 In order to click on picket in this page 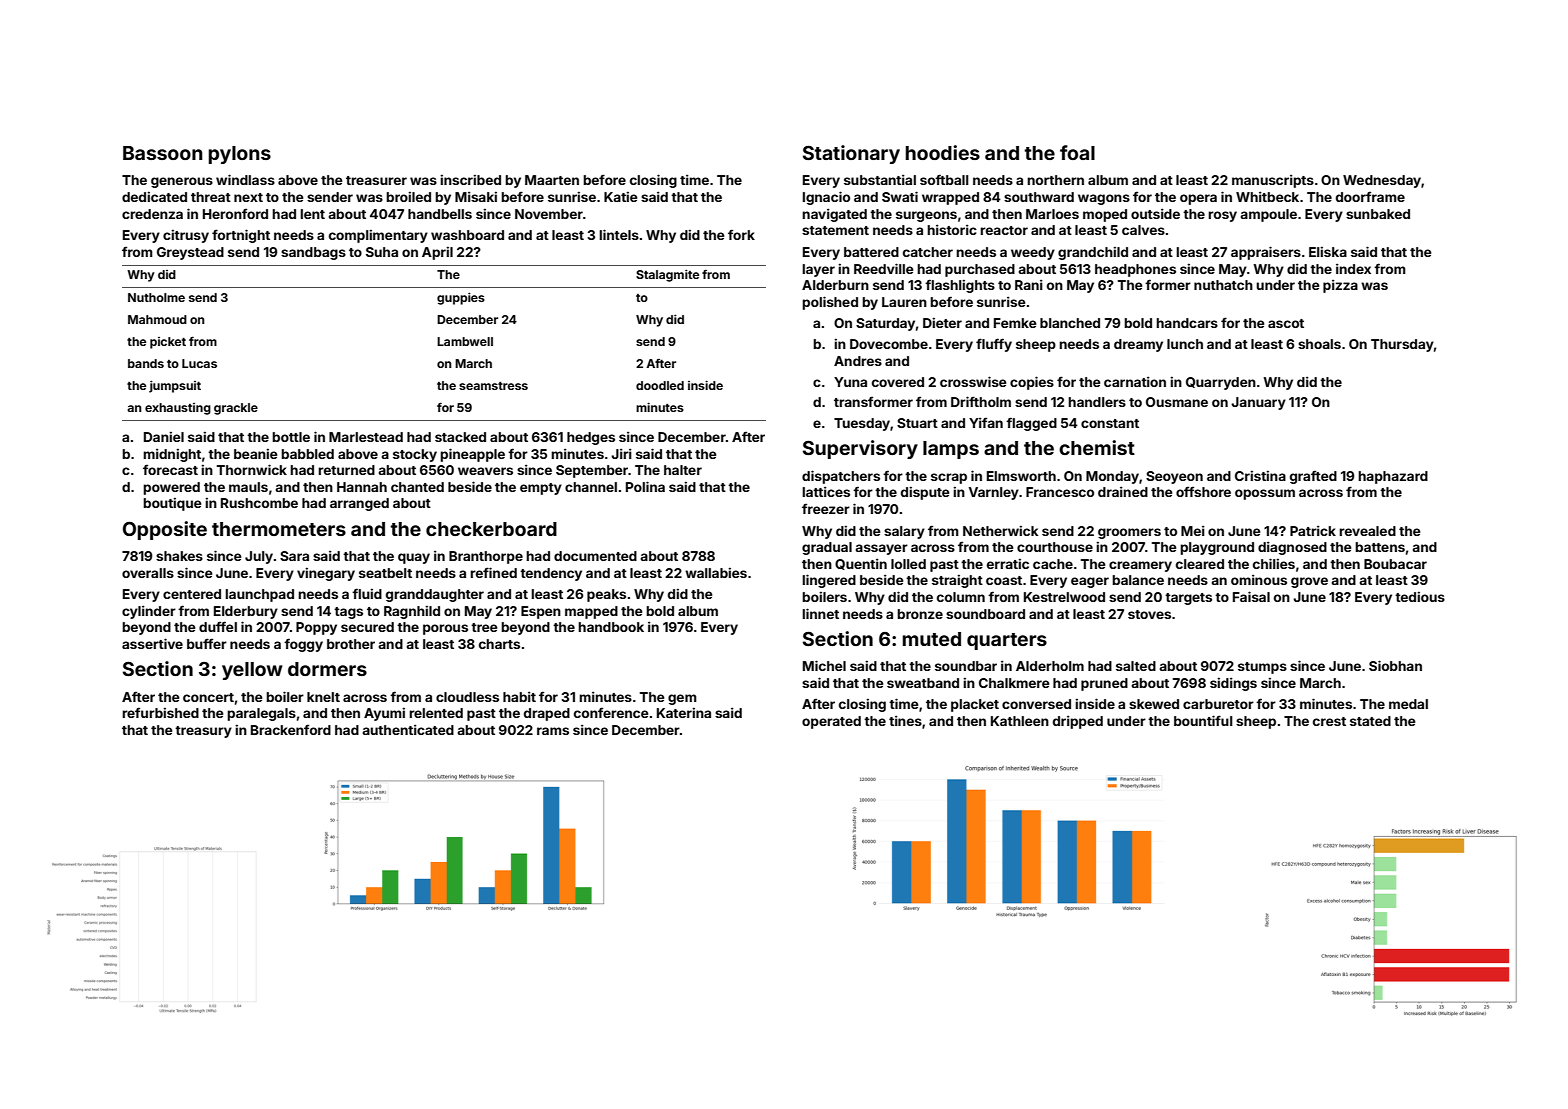, I will do `click(168, 343)`.
